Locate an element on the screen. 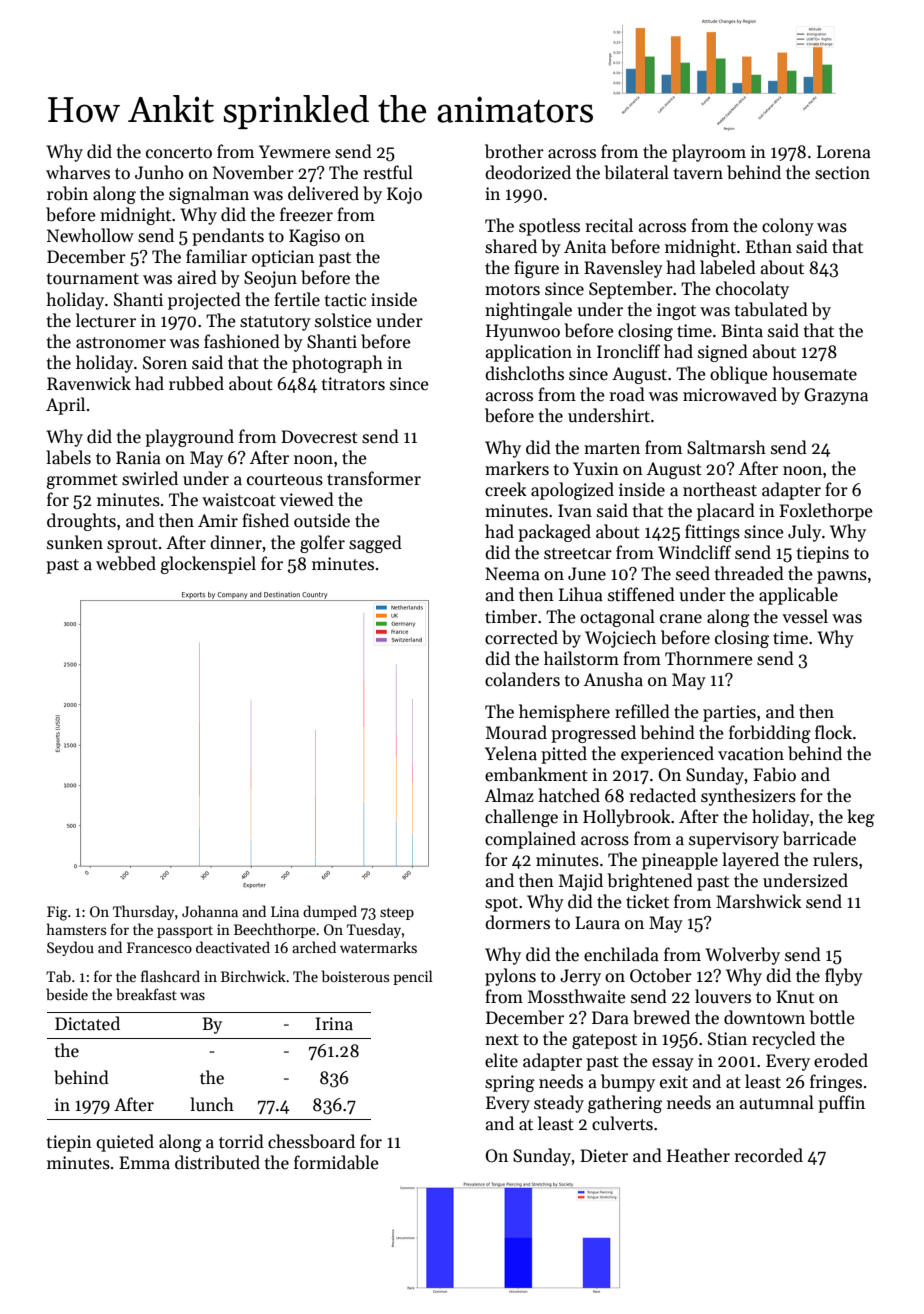  signalman is located at coordinates (209, 195).
